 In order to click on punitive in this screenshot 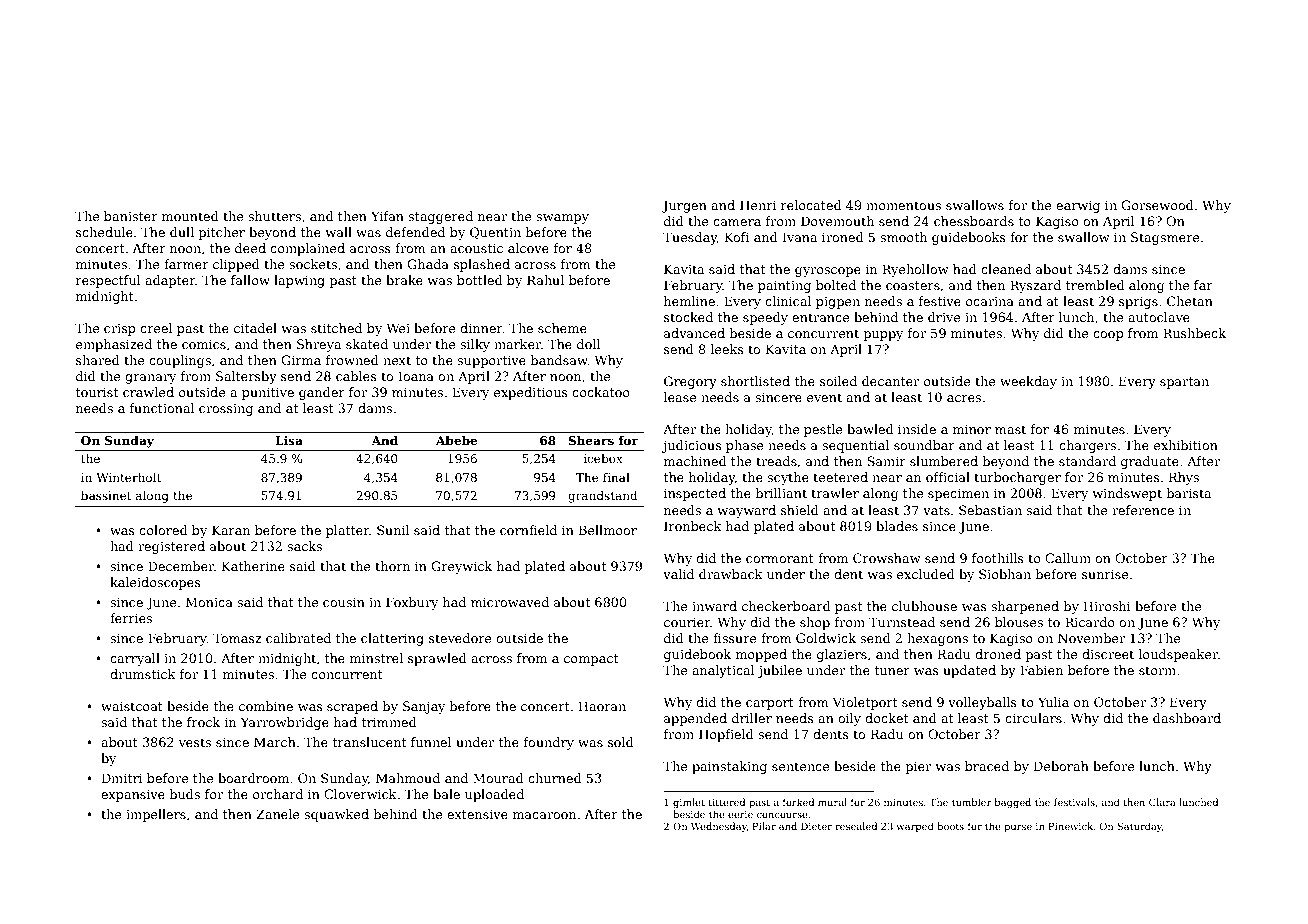, I will do `click(268, 393)`.
